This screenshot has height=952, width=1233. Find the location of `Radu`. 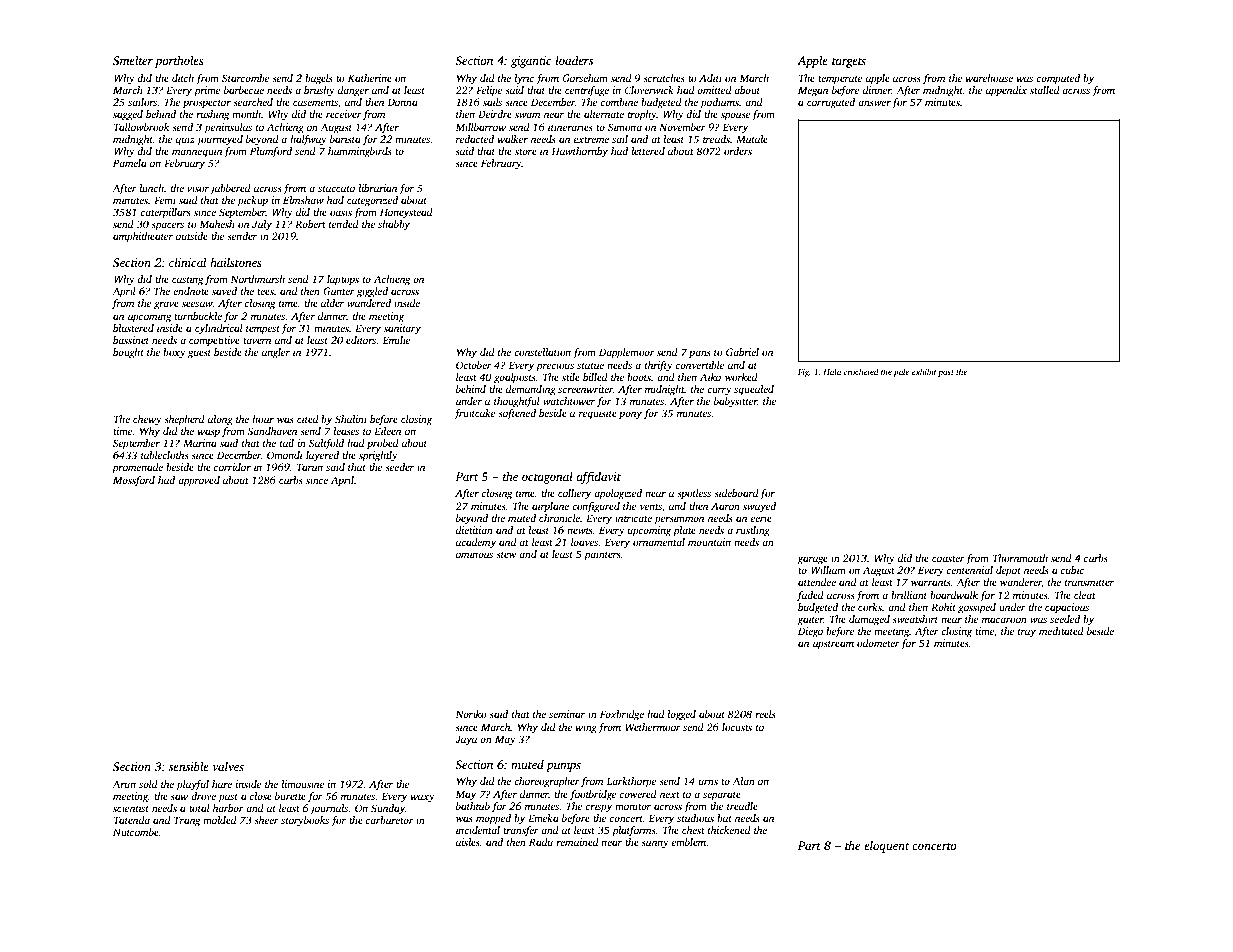

Radu is located at coordinates (541, 842).
